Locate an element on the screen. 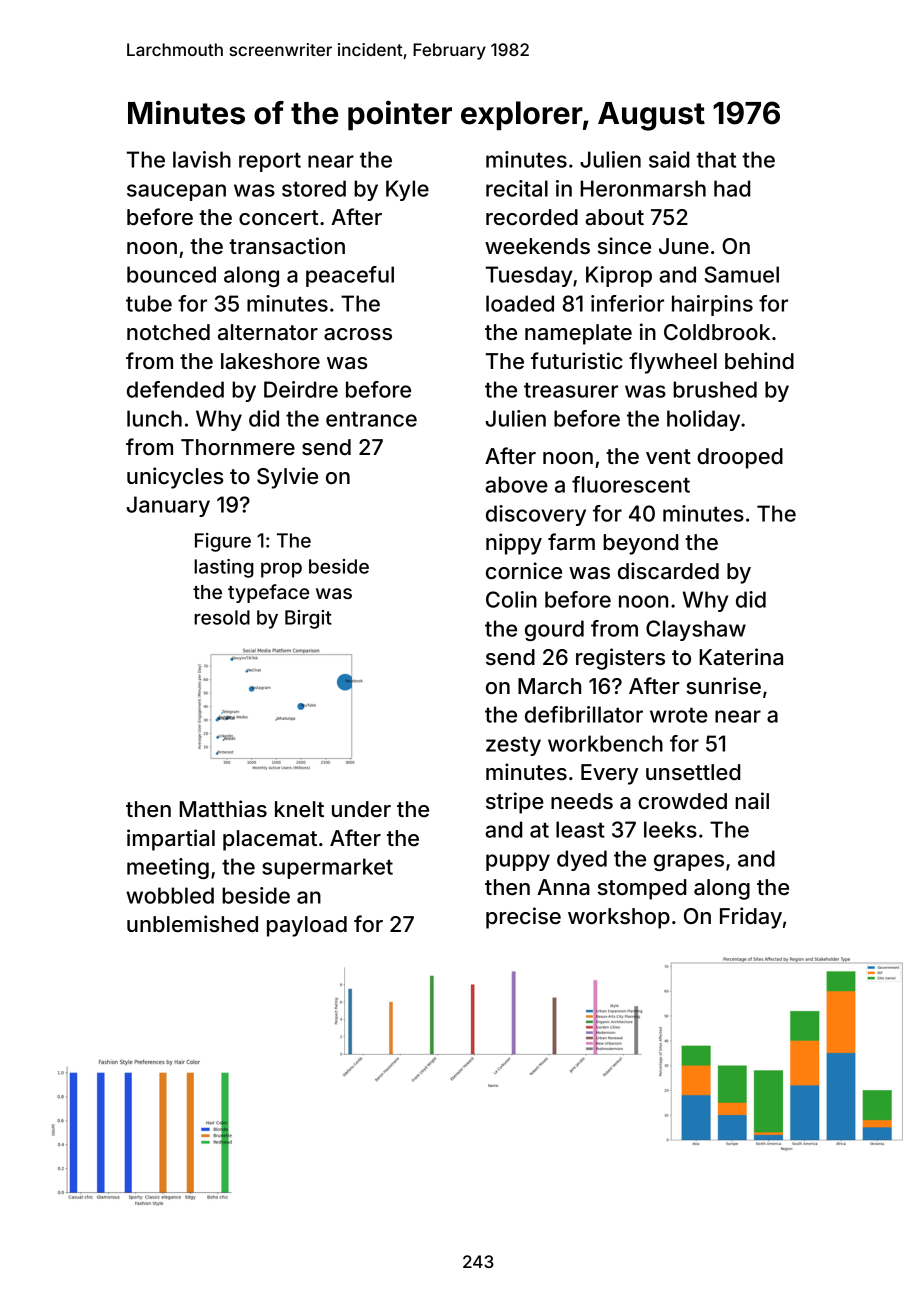  bounced is located at coordinates (171, 274).
